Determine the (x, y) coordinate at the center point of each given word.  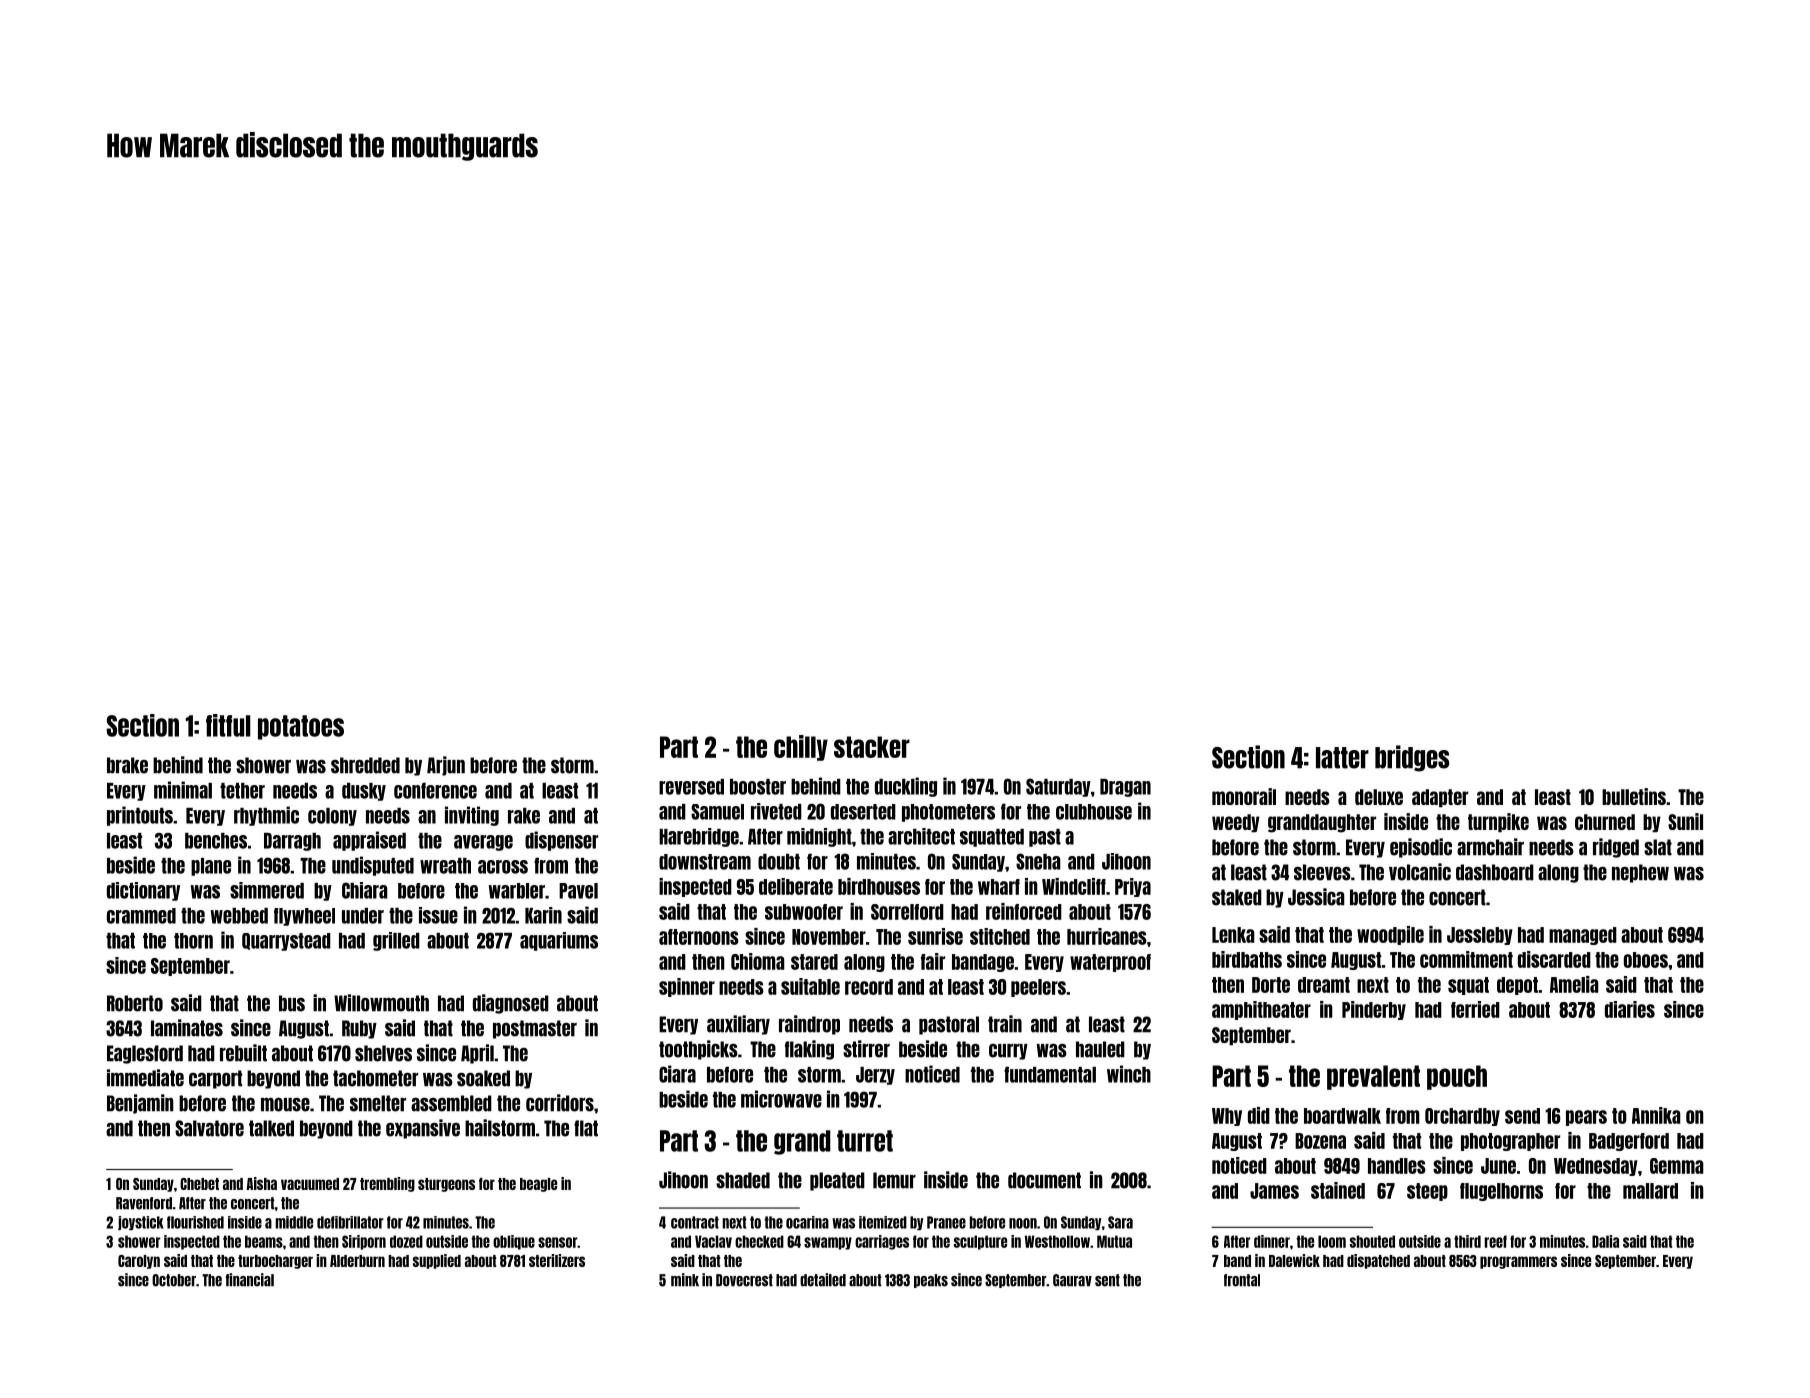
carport (215, 1079)
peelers (1038, 988)
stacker (872, 747)
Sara (1120, 1222)
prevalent (1373, 1077)
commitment (1466, 959)
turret (865, 1141)
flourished (195, 1222)
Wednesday (1596, 1167)
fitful (228, 725)
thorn (193, 941)
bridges (1412, 758)
